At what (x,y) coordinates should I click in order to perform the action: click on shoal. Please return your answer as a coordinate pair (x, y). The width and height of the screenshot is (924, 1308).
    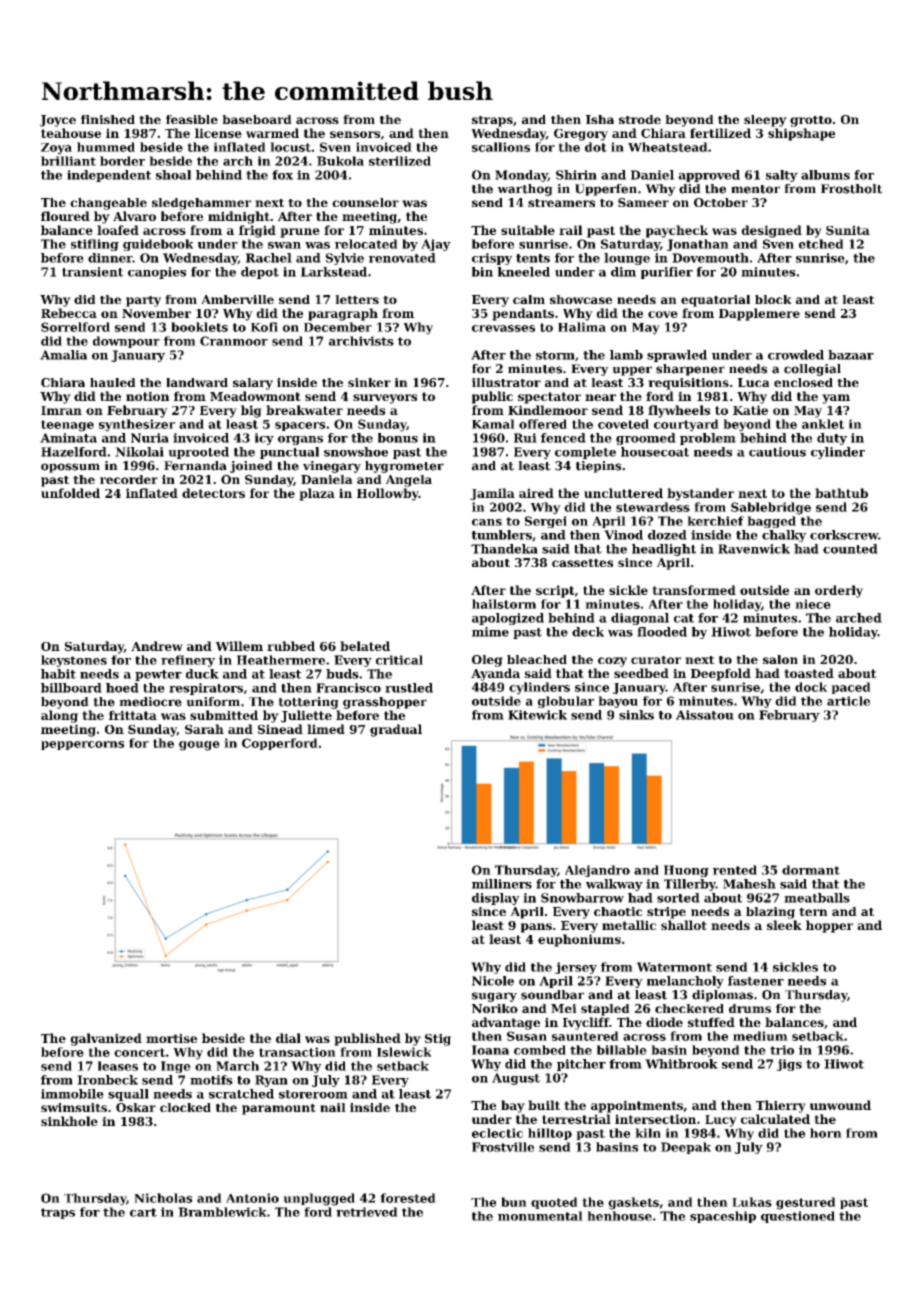
    Looking at the image, I should click on (173, 175).
